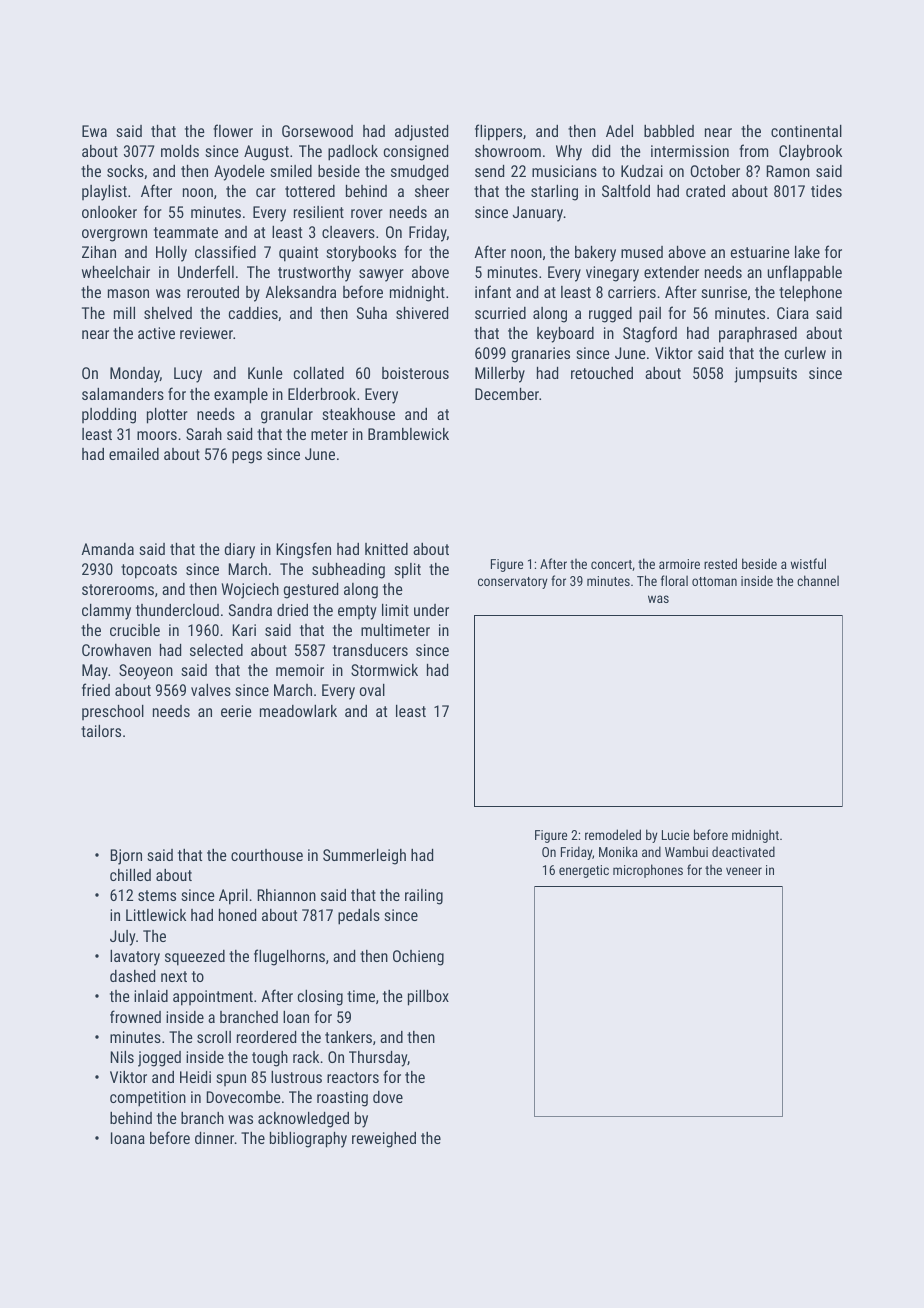  I want to click on Stagford, so click(650, 334).
